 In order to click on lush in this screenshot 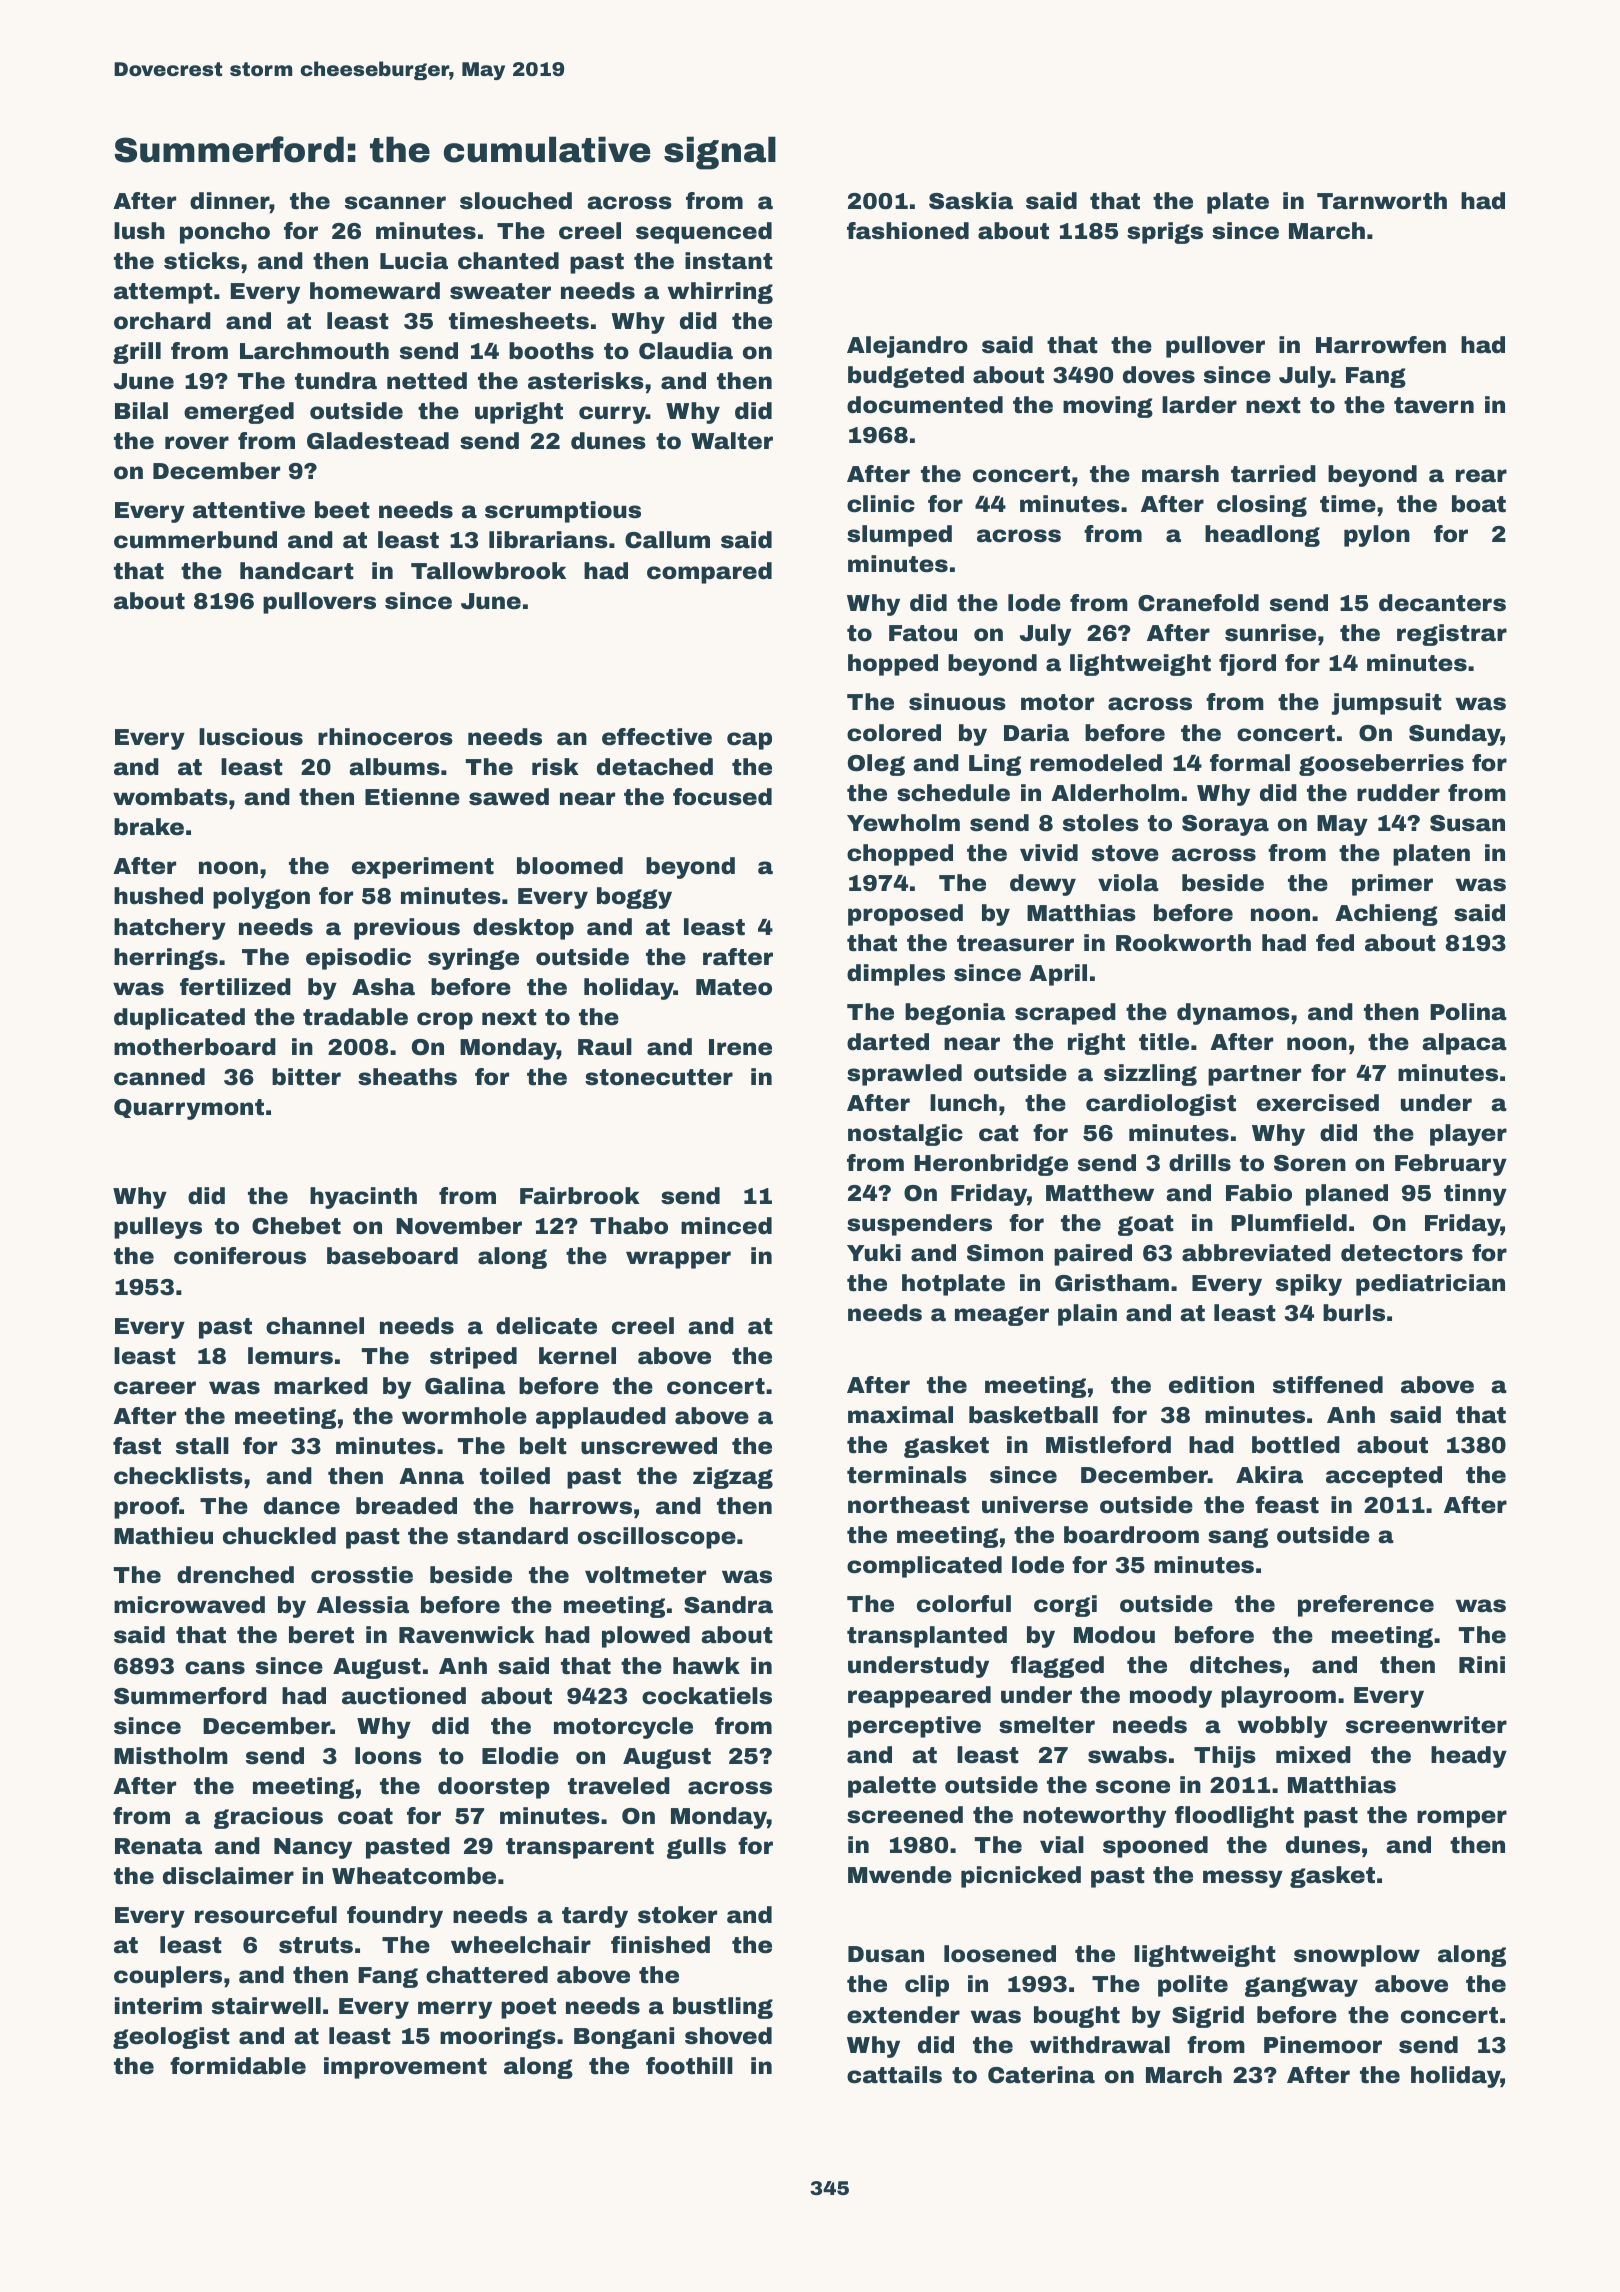, I will do `click(139, 231)`.
